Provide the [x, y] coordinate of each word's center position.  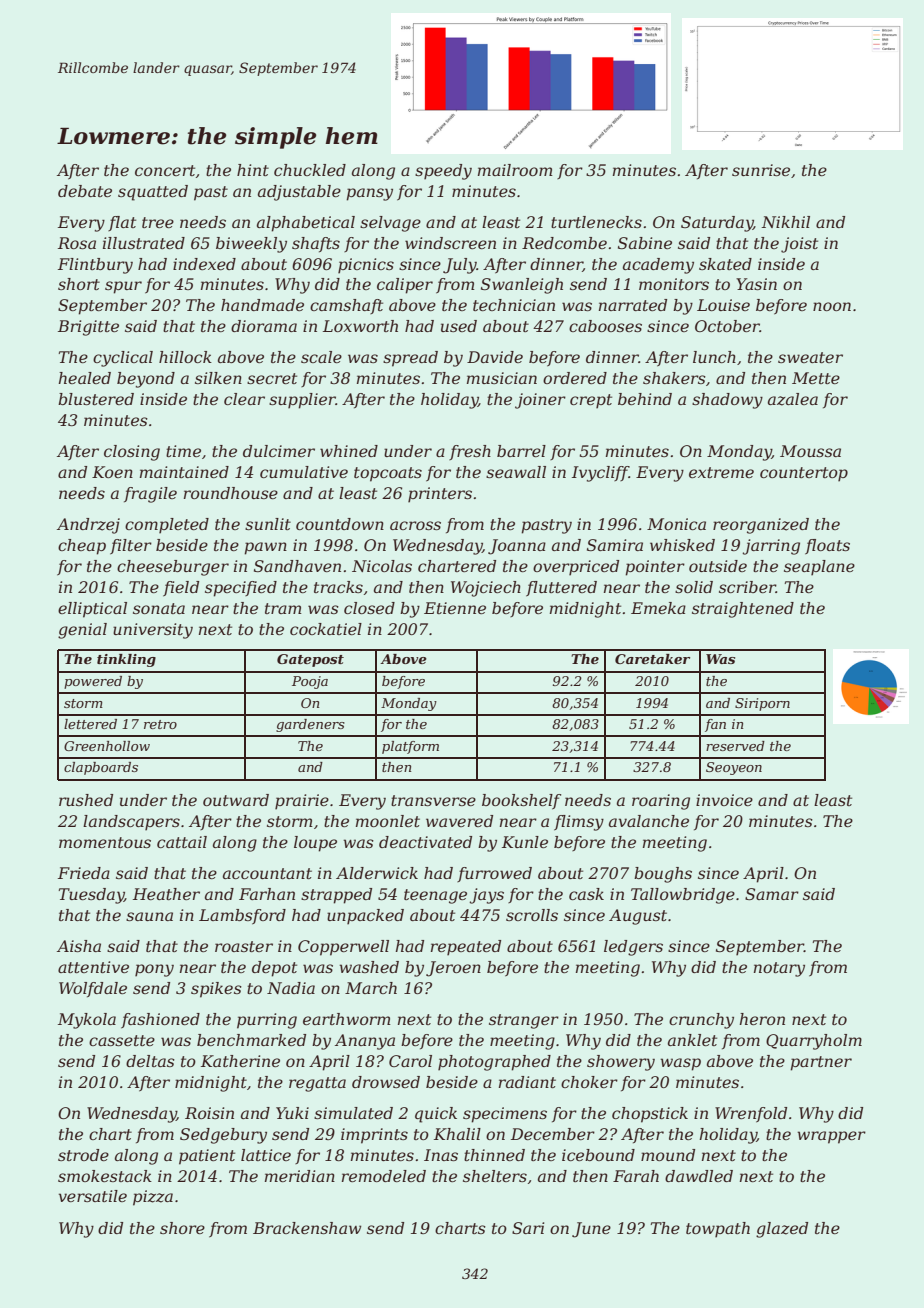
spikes [216, 990]
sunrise [761, 170]
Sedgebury [223, 1136]
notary [779, 969]
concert [165, 170]
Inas [441, 1155]
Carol [410, 1061]
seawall [516, 472]
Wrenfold [751, 1115]
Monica [676, 524]
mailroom [515, 170]
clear [244, 399]
